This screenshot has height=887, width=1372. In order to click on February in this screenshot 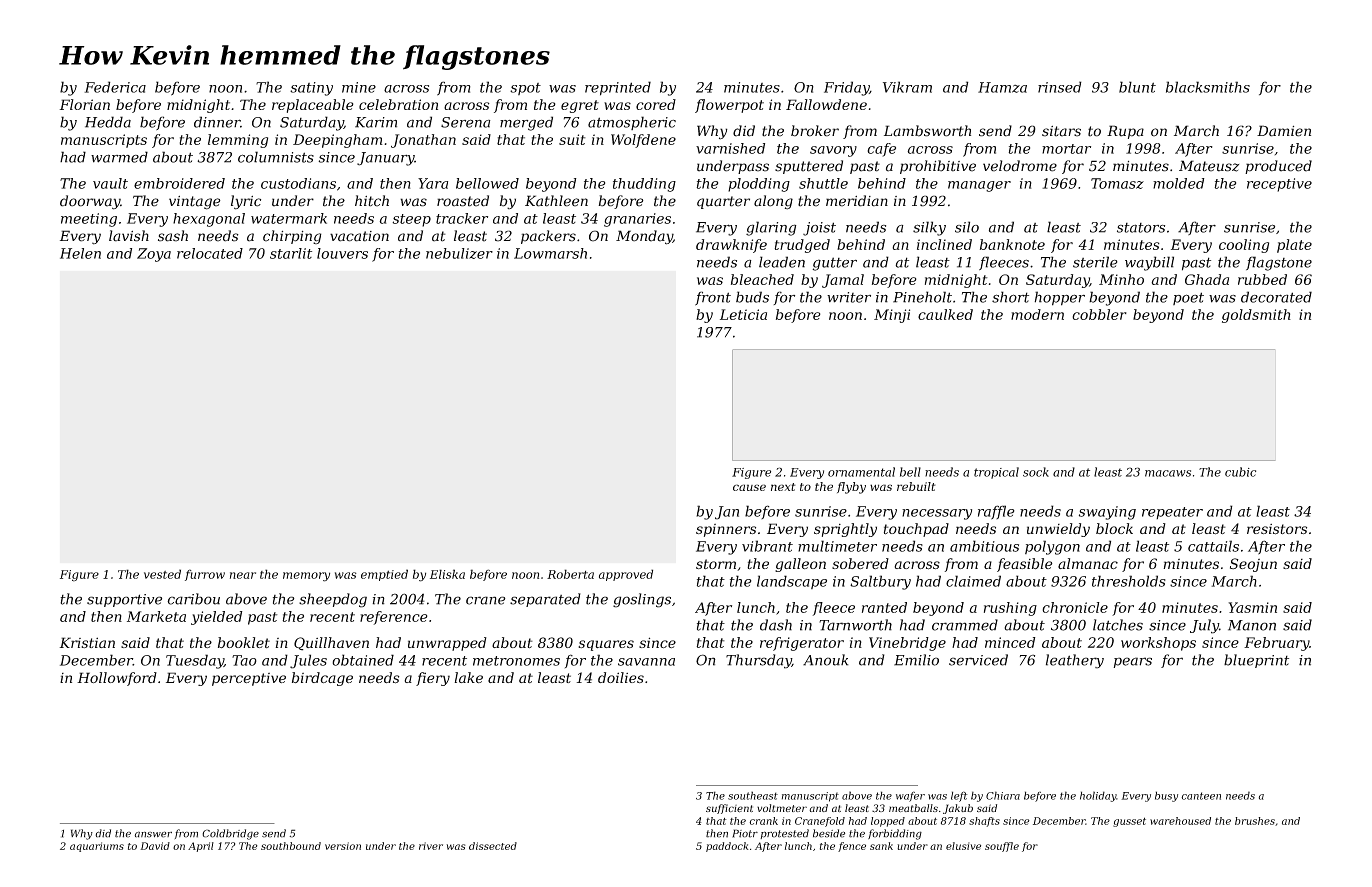, I will do `click(1276, 644)`.
